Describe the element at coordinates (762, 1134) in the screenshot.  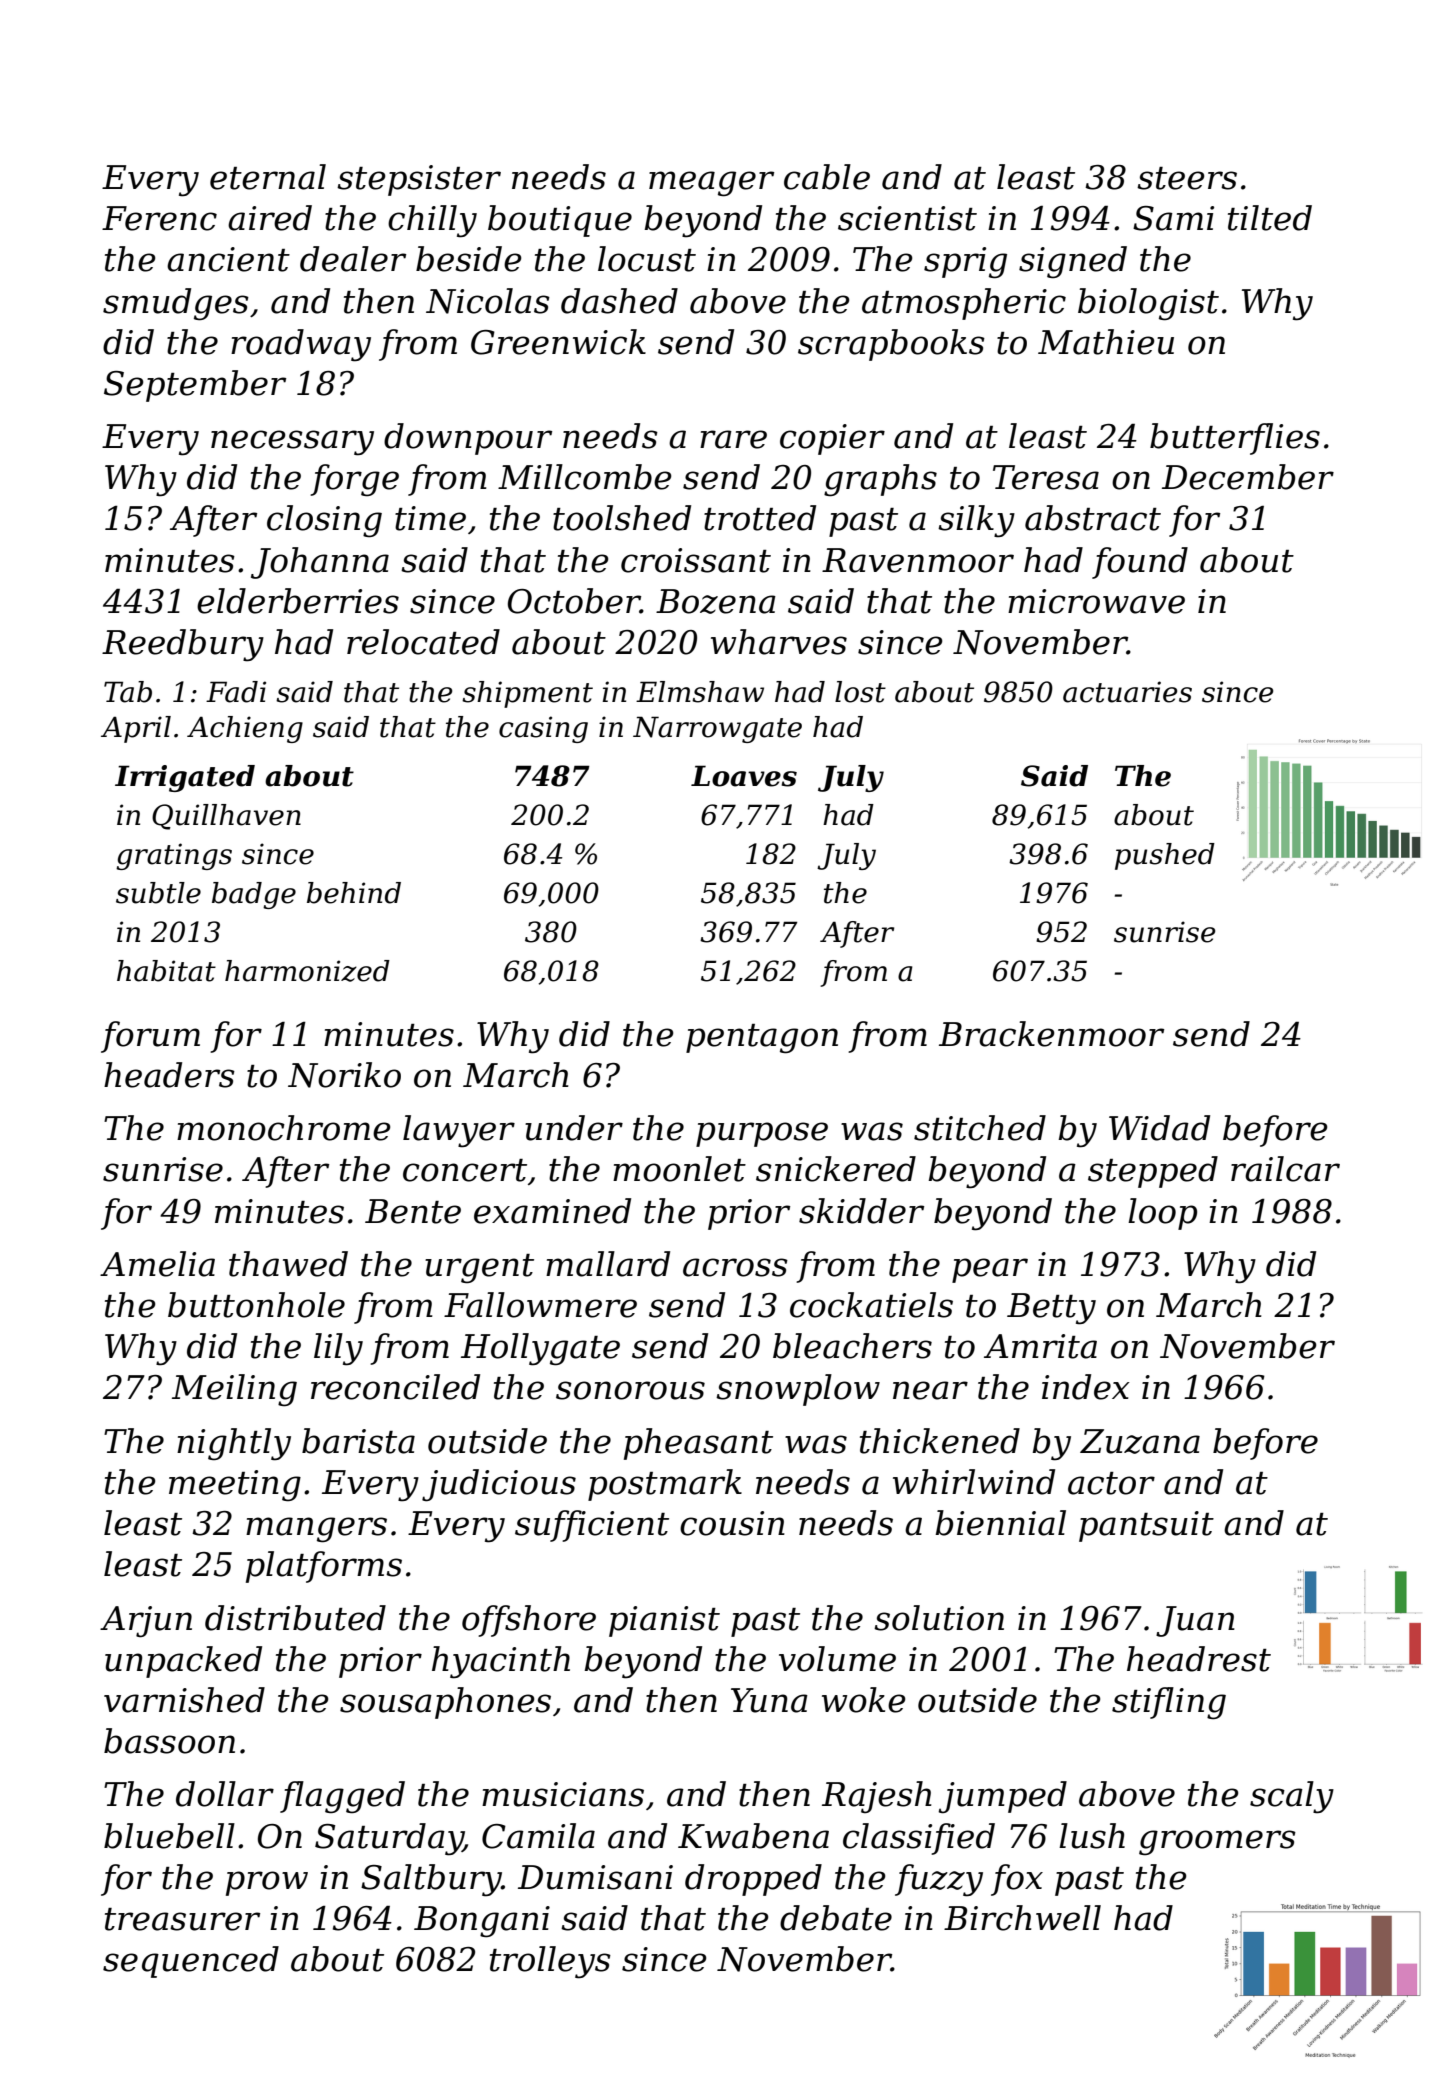
I see `purpose` at that location.
